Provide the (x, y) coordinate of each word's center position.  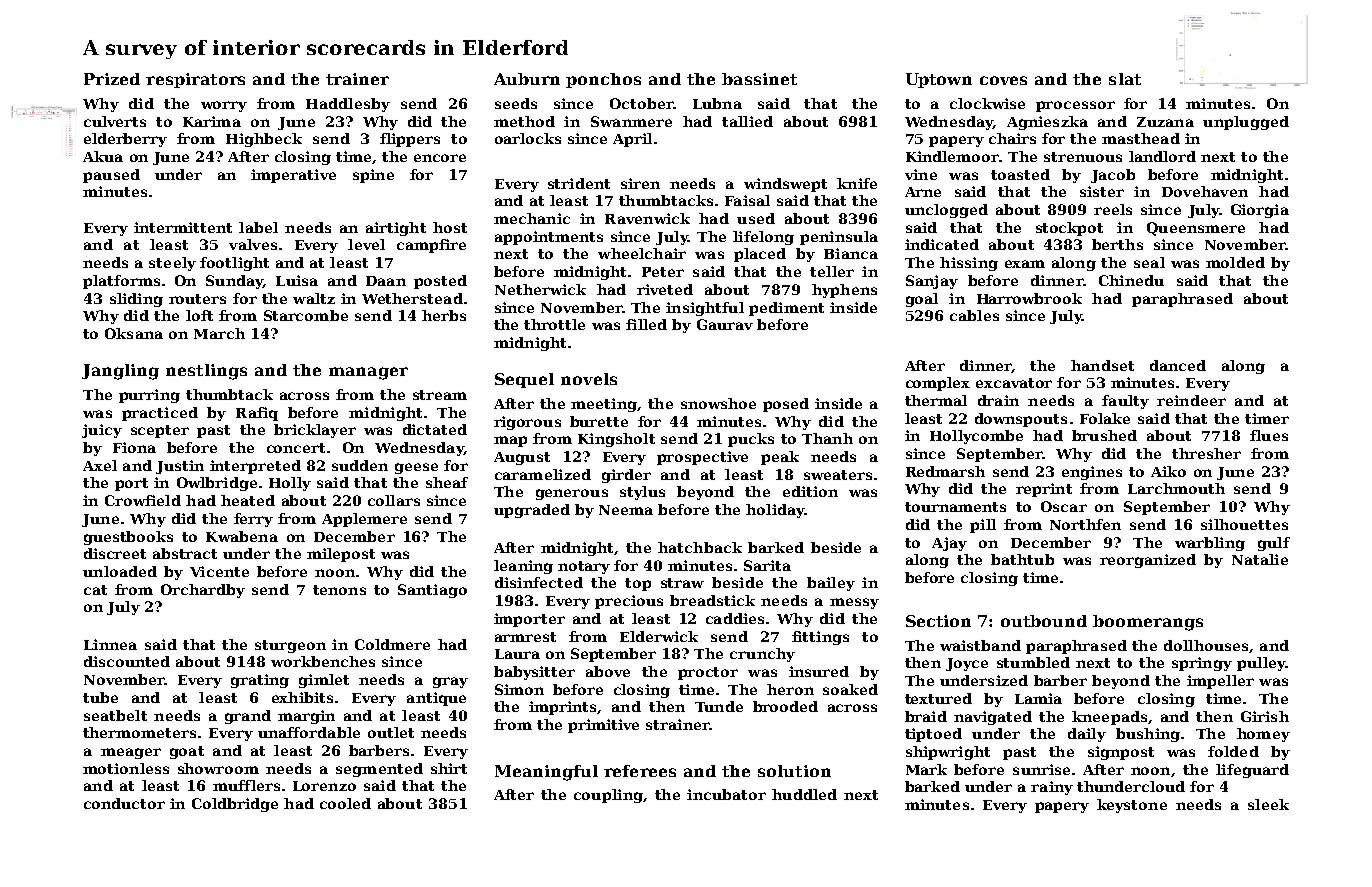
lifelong (763, 238)
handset (1102, 365)
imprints (562, 708)
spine (373, 176)
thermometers (139, 732)
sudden (360, 465)
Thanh (827, 438)
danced (1178, 365)
